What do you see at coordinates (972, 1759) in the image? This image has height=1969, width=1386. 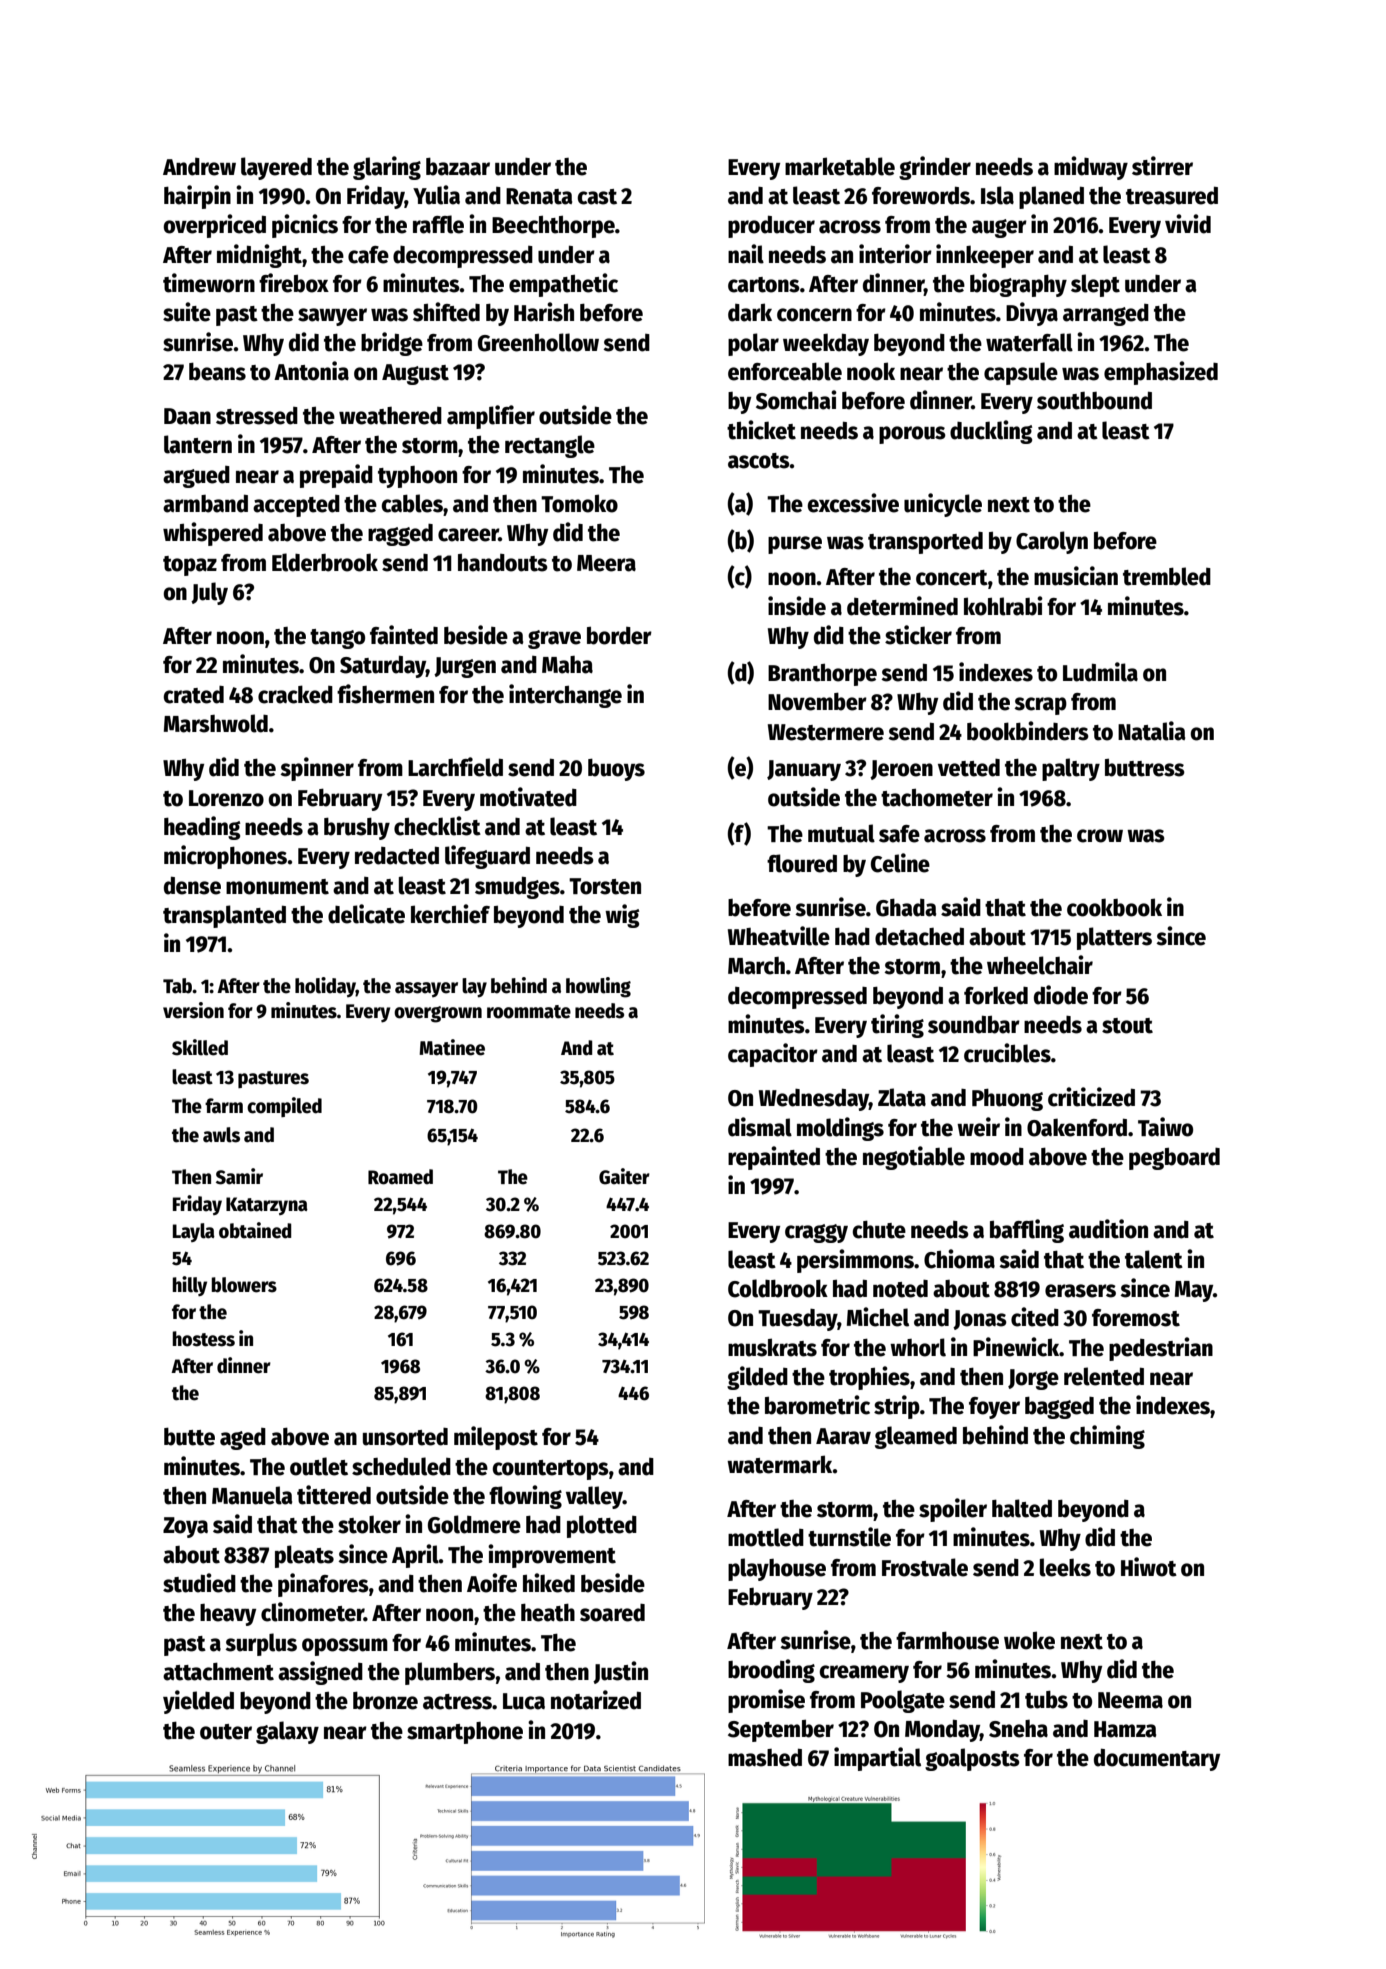 I see `goalposts` at bounding box center [972, 1759].
